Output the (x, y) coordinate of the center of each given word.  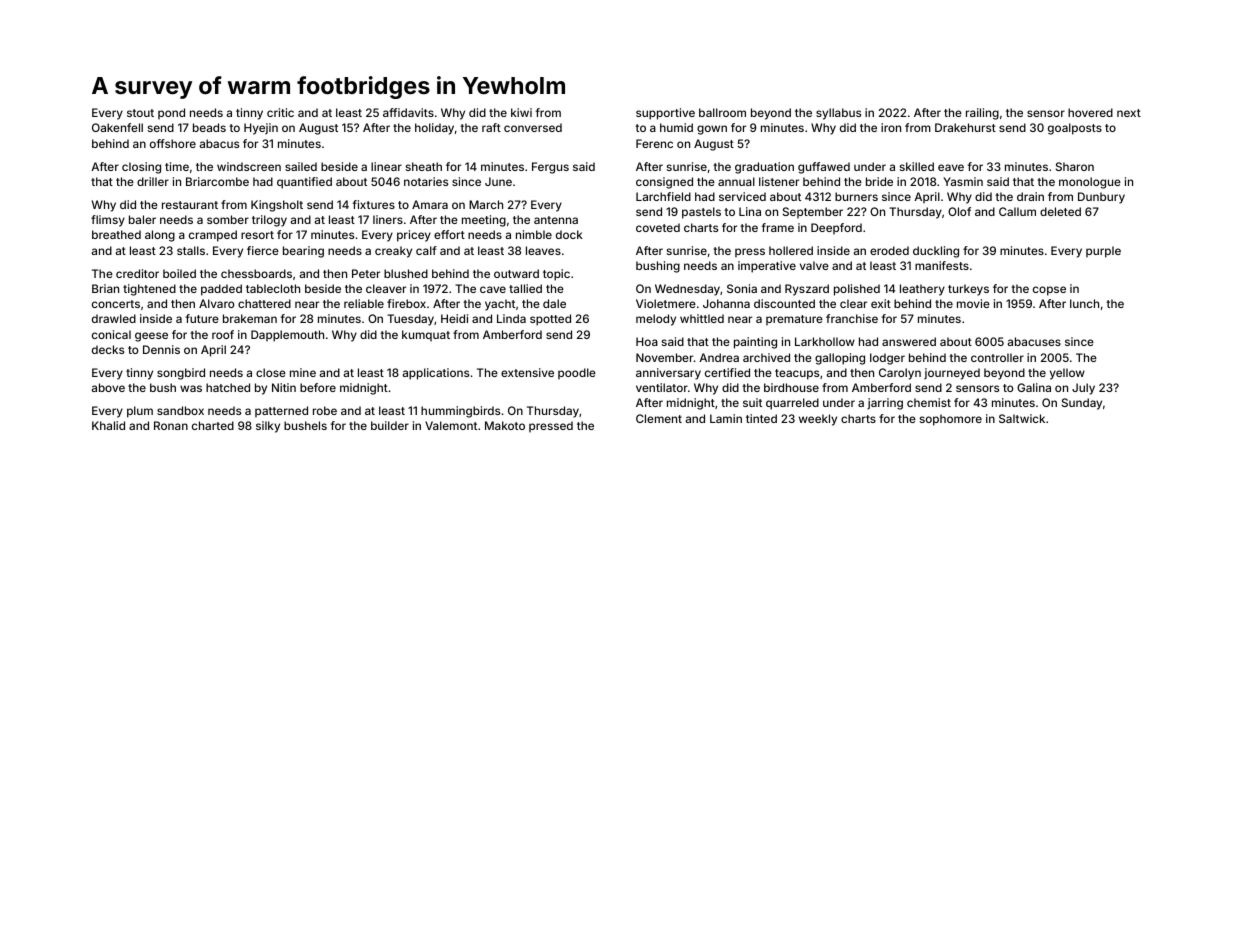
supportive (665, 114)
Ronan (171, 425)
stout (140, 113)
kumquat (426, 335)
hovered (1090, 112)
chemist (929, 402)
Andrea (719, 357)
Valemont (451, 425)
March (486, 204)
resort (257, 235)
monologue (1090, 183)
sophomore (951, 420)
